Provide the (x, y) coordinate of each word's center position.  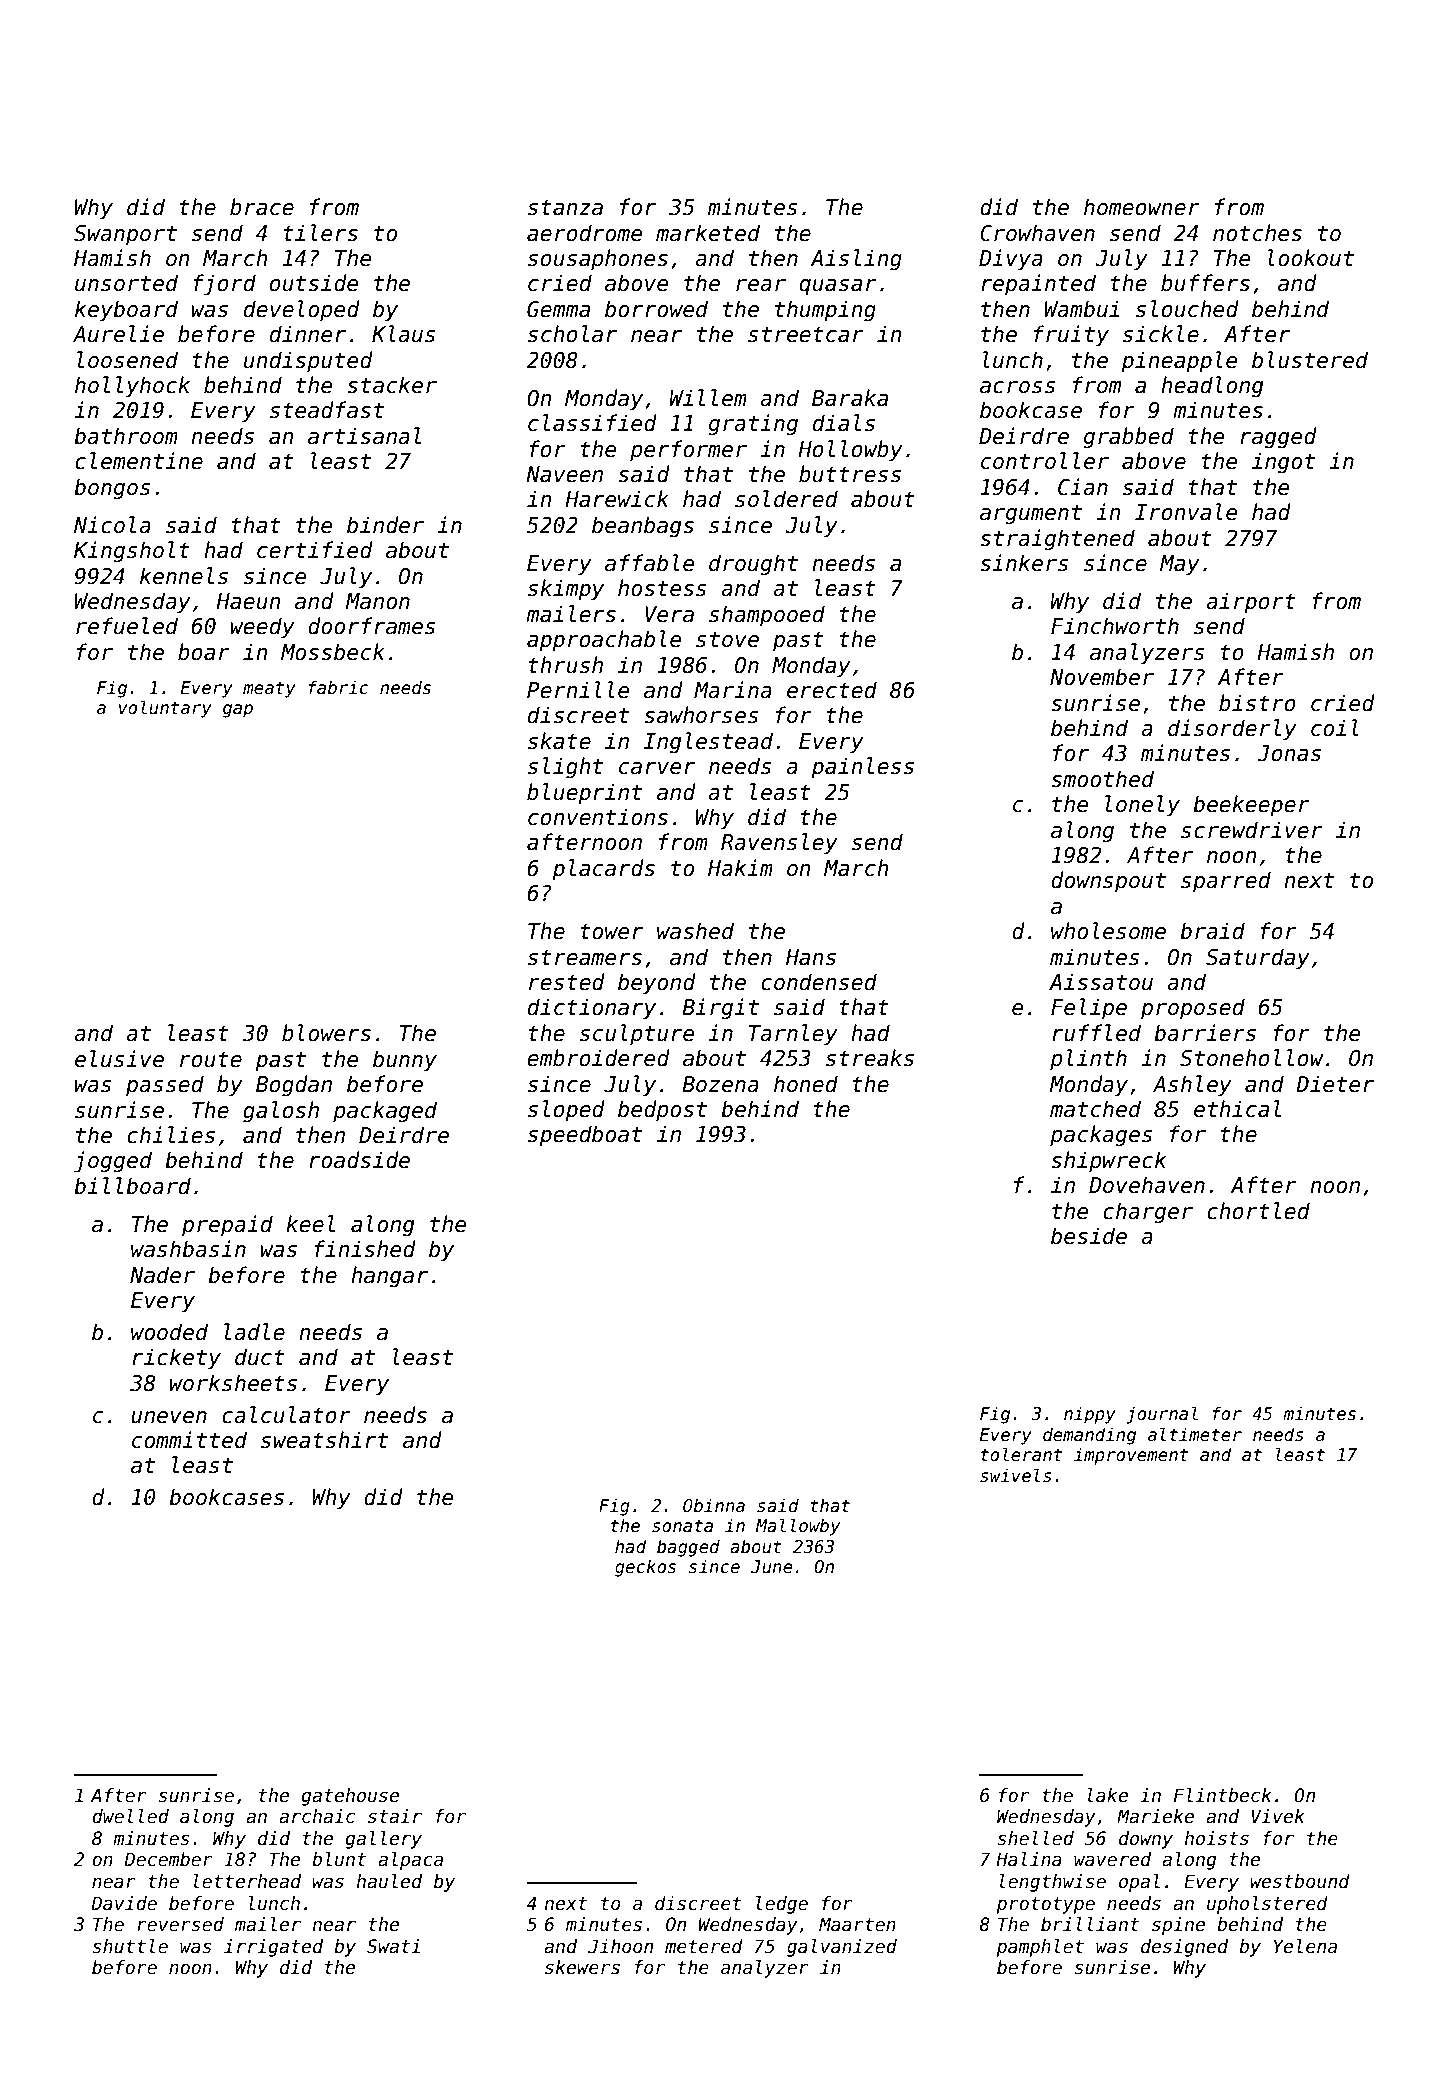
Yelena (1305, 1946)
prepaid (227, 1226)
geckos (645, 1568)
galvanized (842, 1948)
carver (657, 768)
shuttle (130, 1946)
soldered (786, 499)
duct (260, 1357)
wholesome (1108, 931)
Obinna (714, 1505)
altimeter (1195, 1434)
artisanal (364, 436)
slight (565, 768)
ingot (1283, 463)
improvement (1131, 1456)
